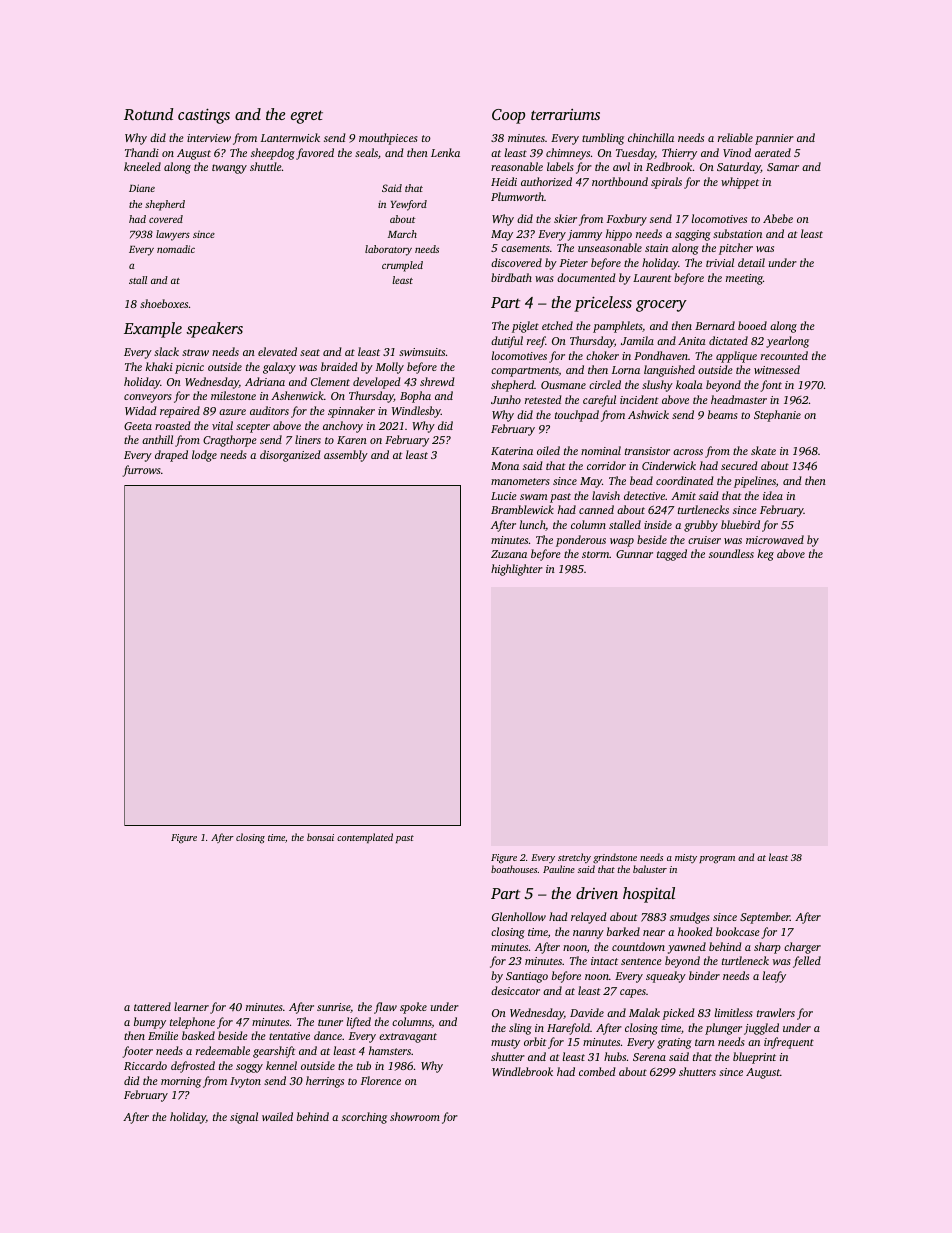  I want to click on stretchy, so click(574, 858).
